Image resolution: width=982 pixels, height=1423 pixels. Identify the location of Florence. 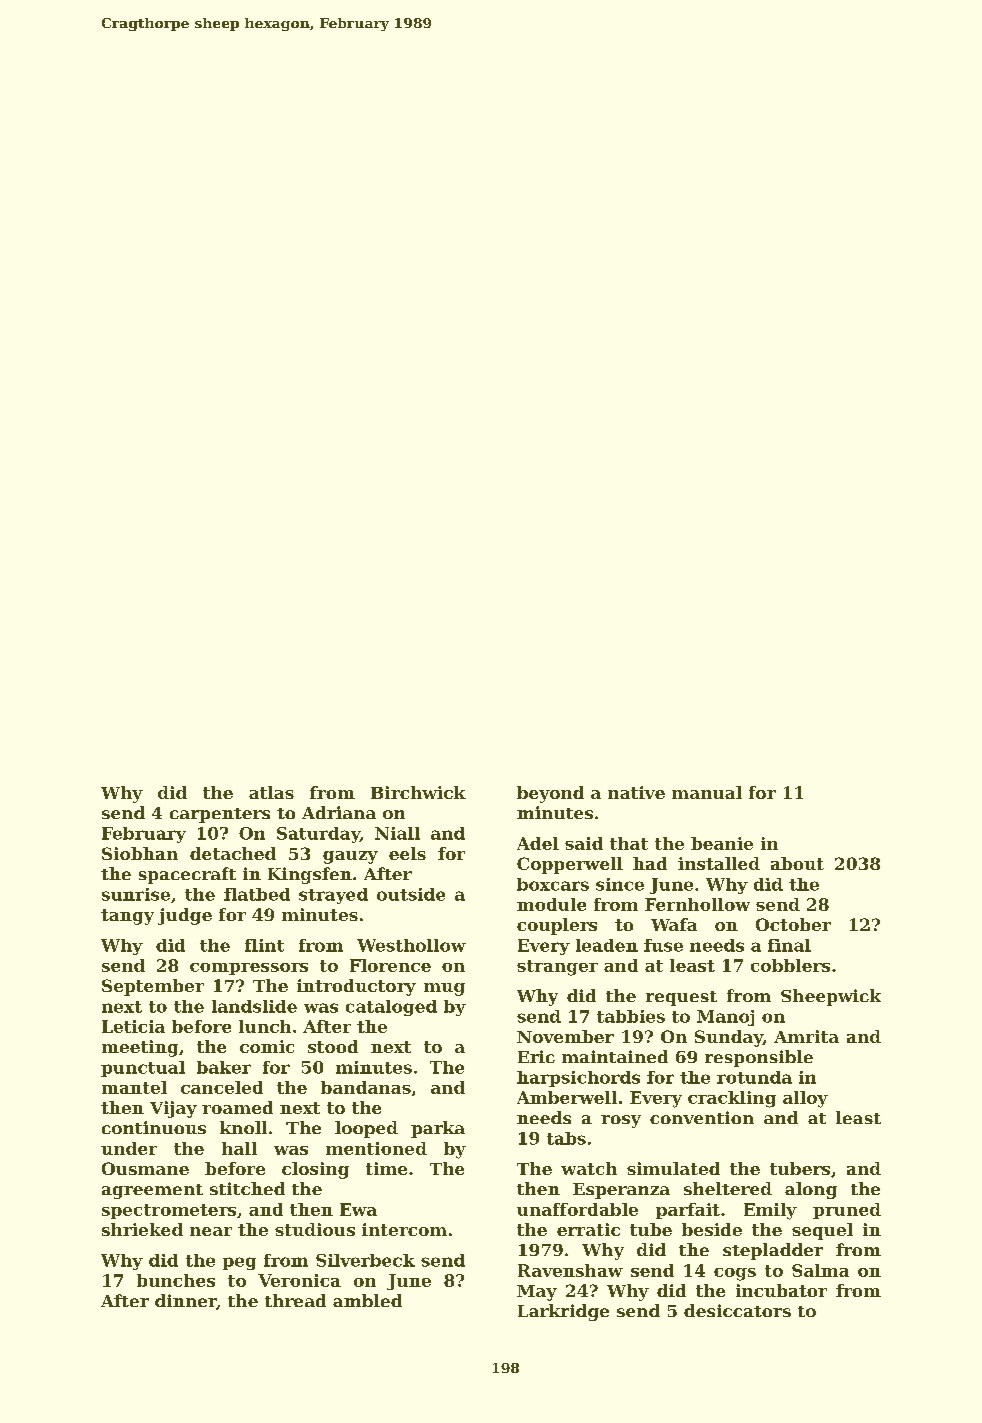
(390, 965).
